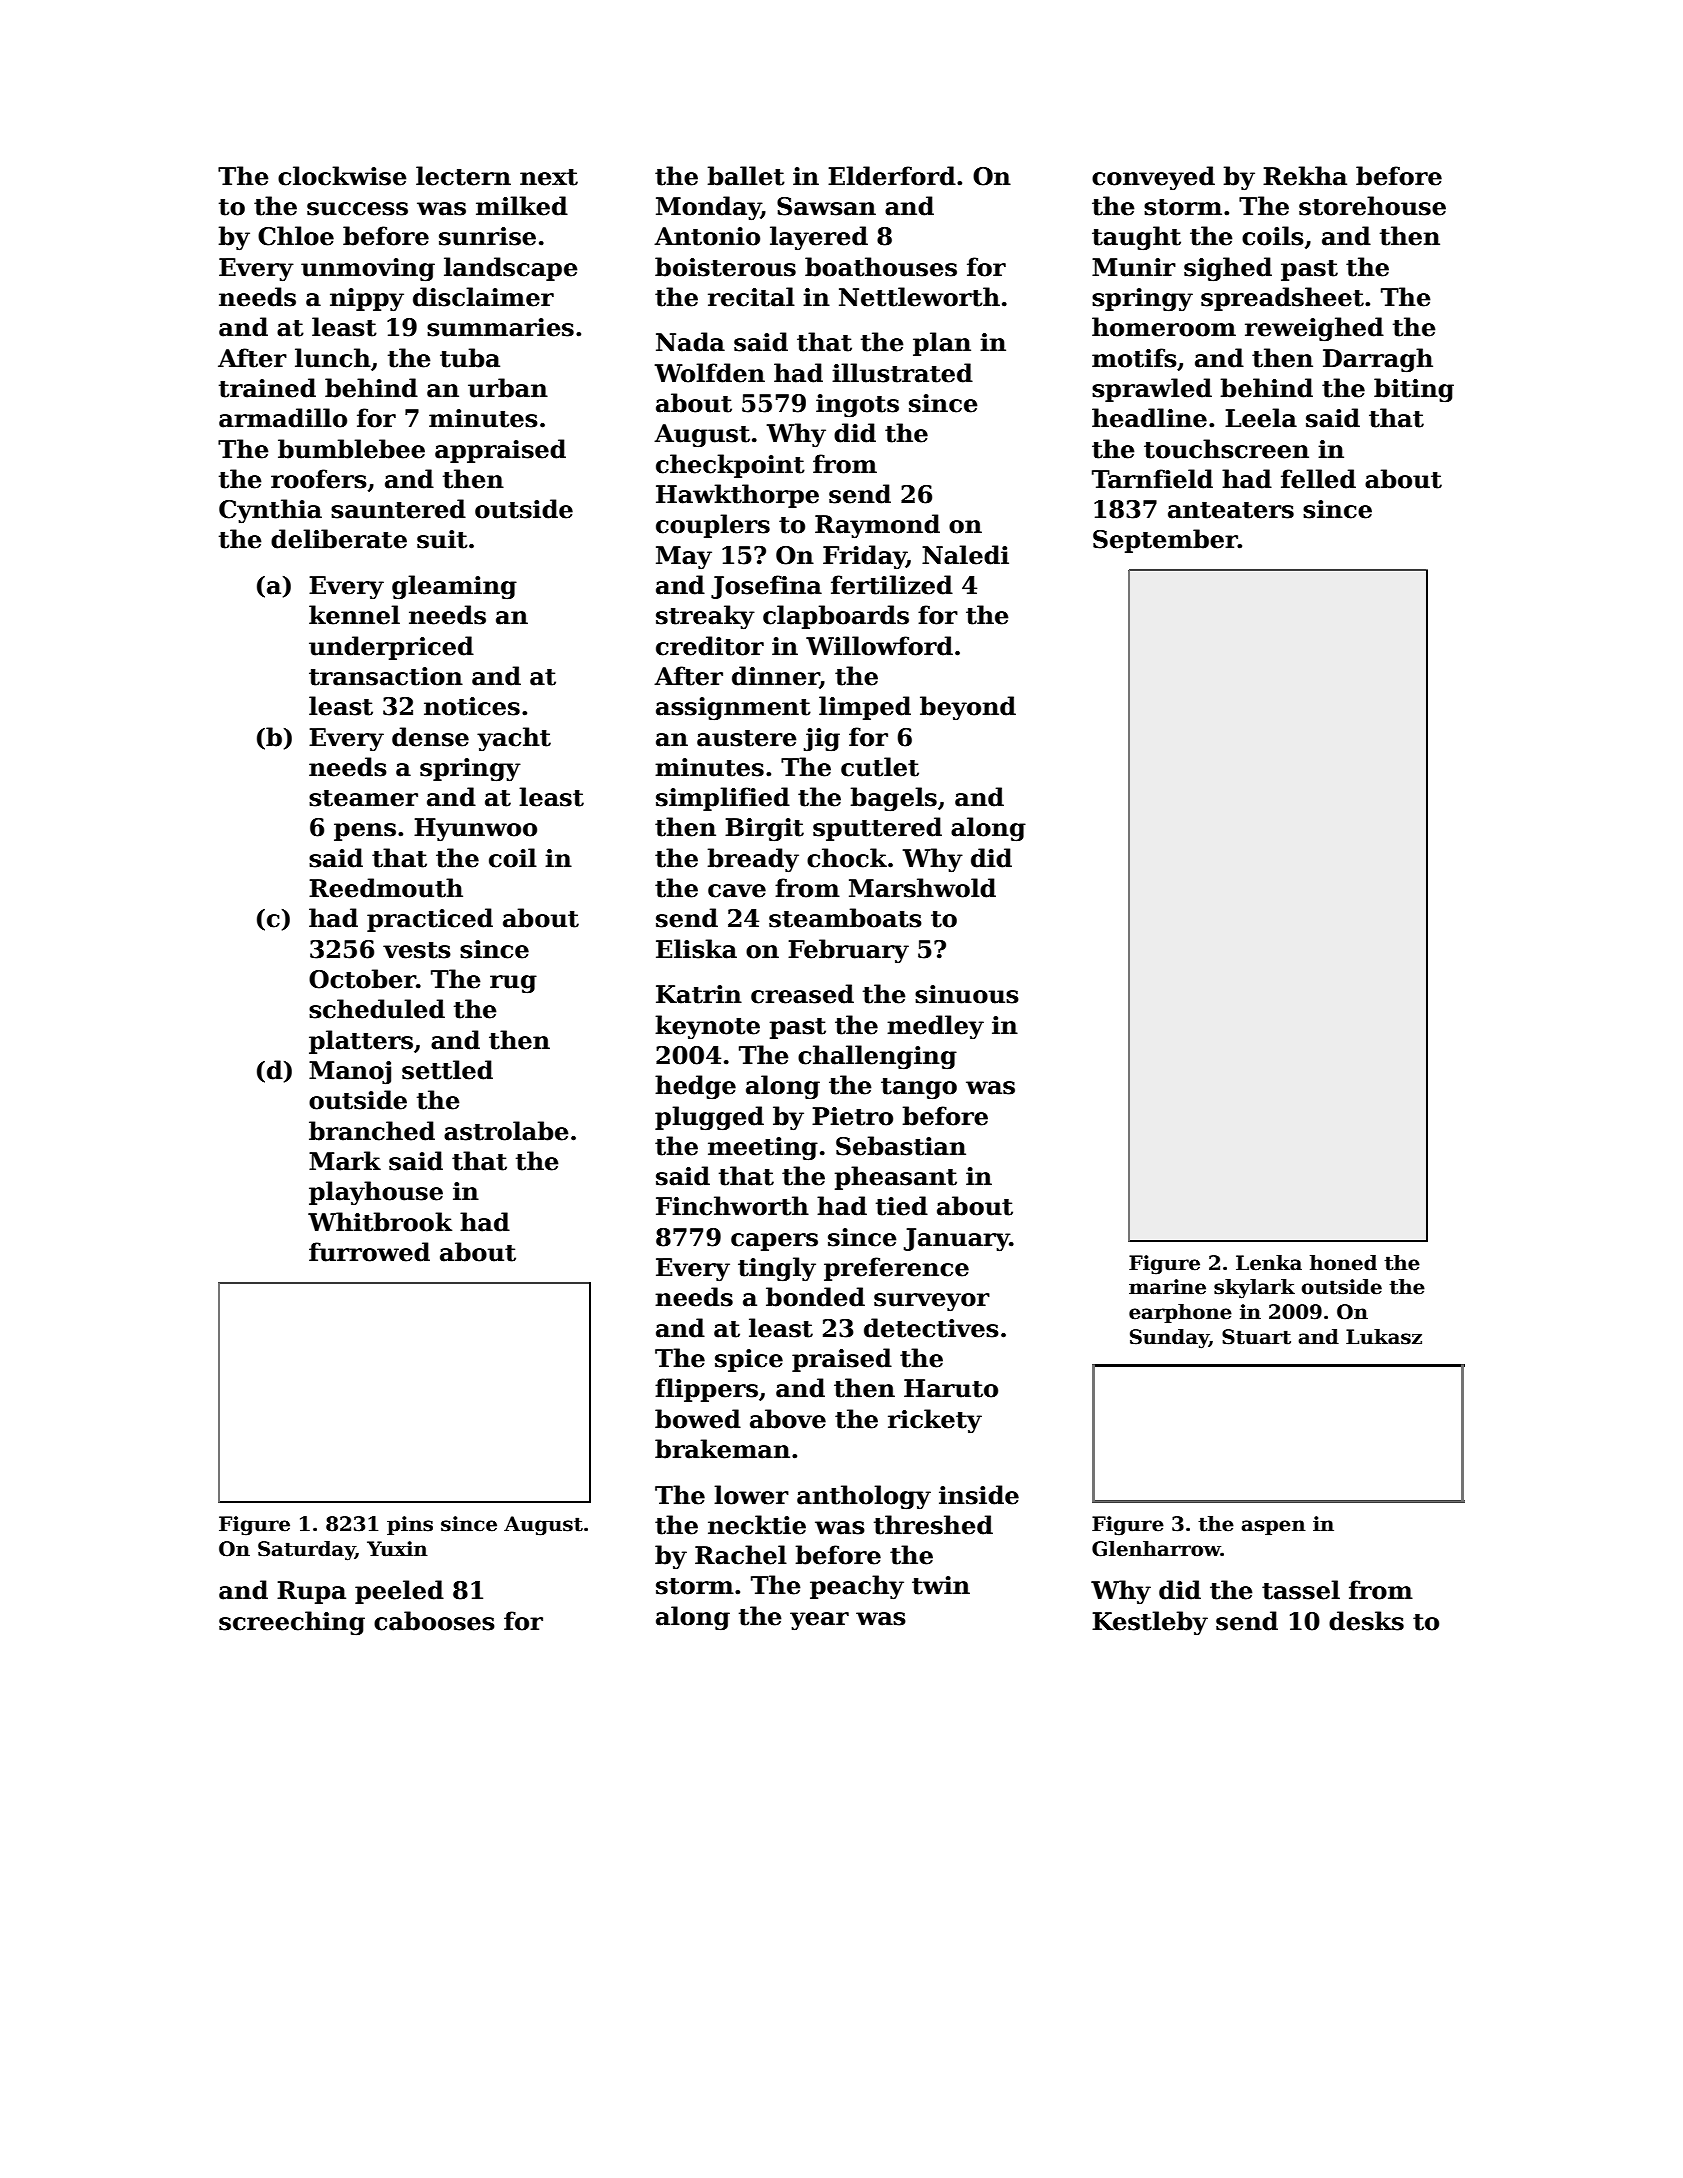 This document has width=1683, height=2178. I want to click on armadillo, so click(283, 418).
